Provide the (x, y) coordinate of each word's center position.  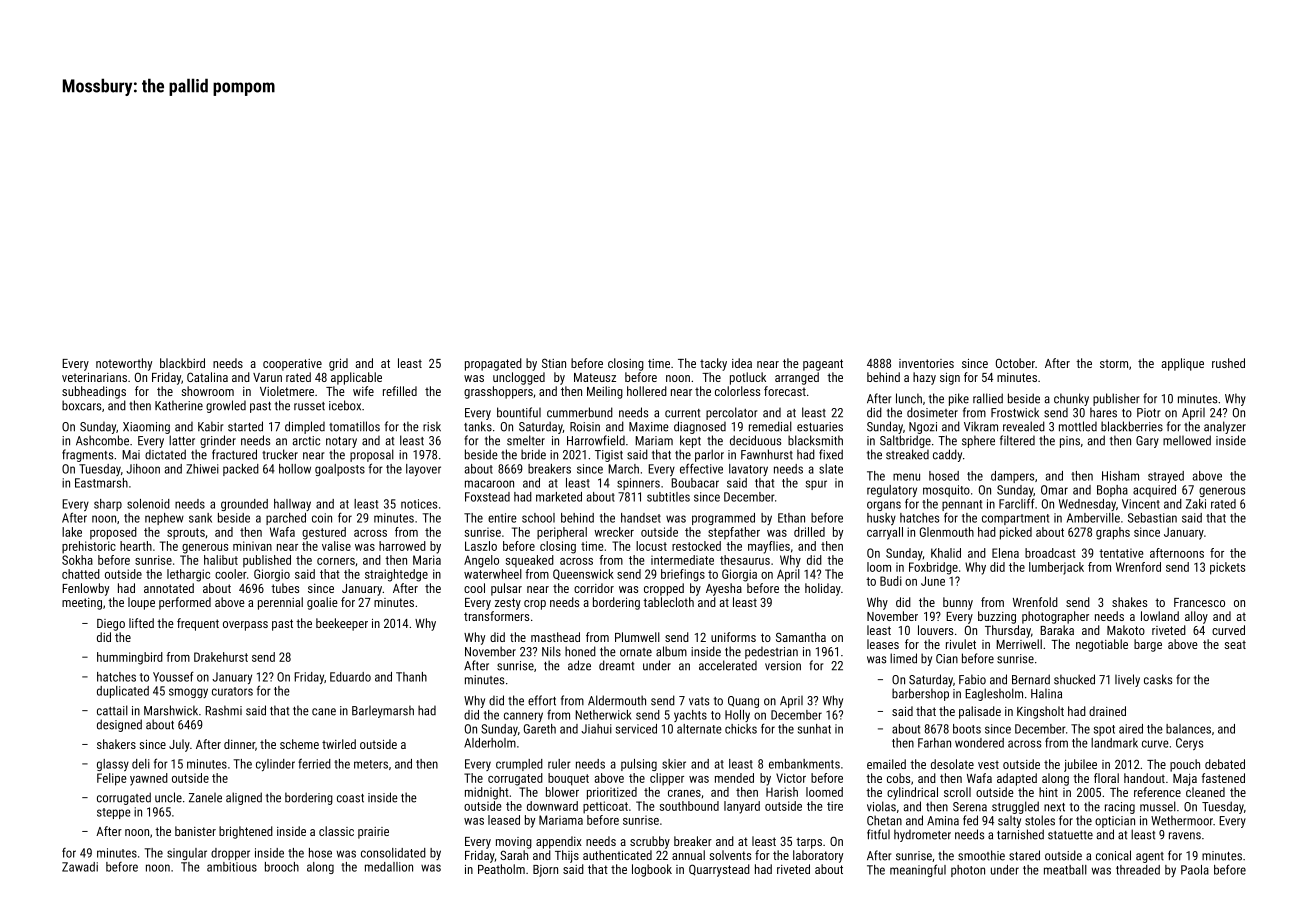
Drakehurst (221, 657)
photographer (1055, 617)
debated (1225, 764)
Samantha (801, 637)
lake (72, 532)
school (538, 518)
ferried (314, 763)
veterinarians (94, 377)
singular (187, 854)
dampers (1012, 477)
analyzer (1225, 427)
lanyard (742, 807)
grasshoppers (498, 392)
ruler (559, 764)
